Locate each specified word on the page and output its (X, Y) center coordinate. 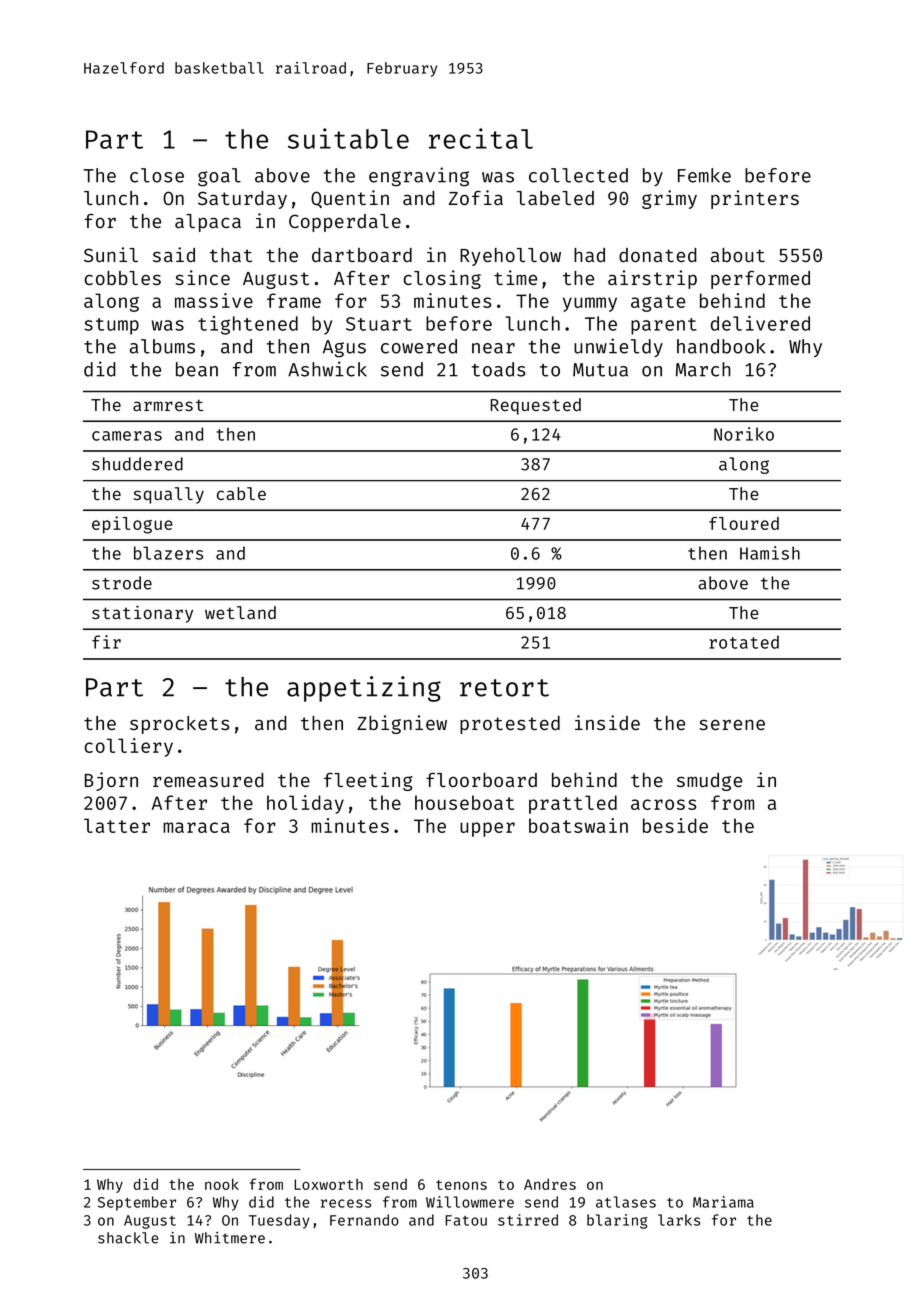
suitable (348, 138)
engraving (419, 177)
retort (504, 688)
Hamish (770, 553)
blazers (168, 553)
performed (760, 279)
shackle (128, 1238)
